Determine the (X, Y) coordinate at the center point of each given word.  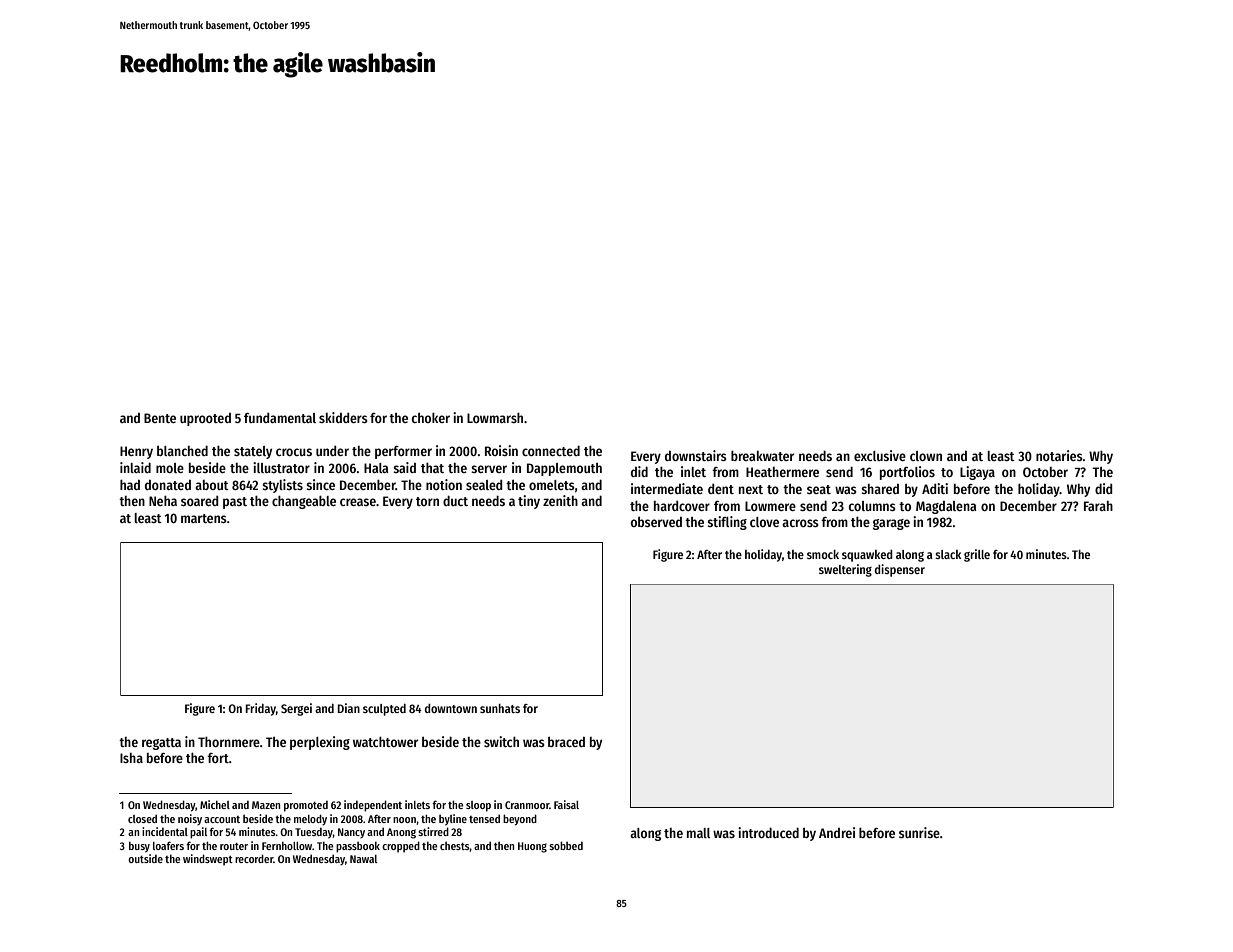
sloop (478, 806)
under (332, 451)
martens (204, 518)
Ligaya (977, 473)
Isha (131, 758)
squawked (867, 556)
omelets (552, 485)
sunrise (919, 832)
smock (823, 554)
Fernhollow (287, 846)
